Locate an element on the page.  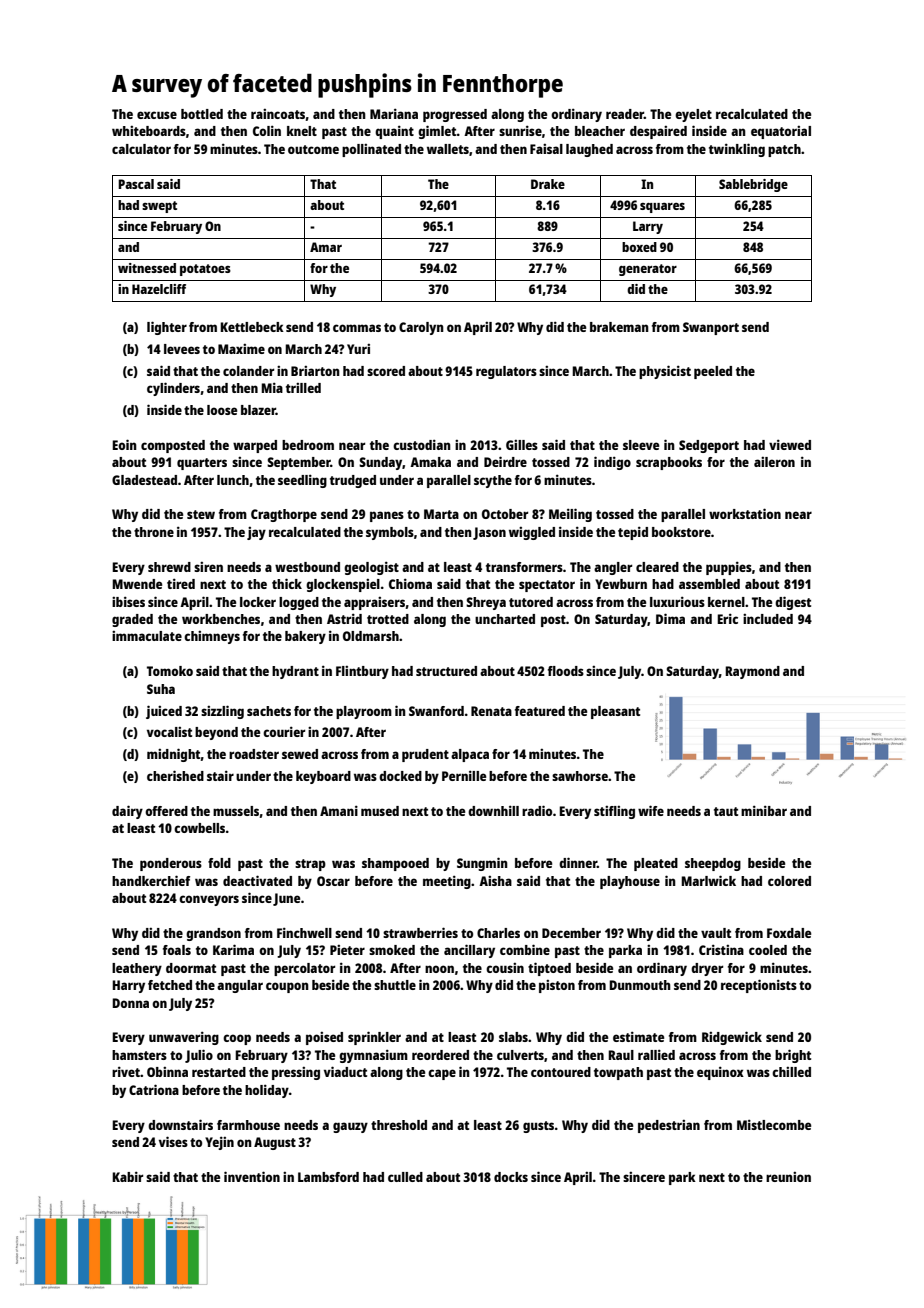
Chioma is located at coordinates (410, 583).
